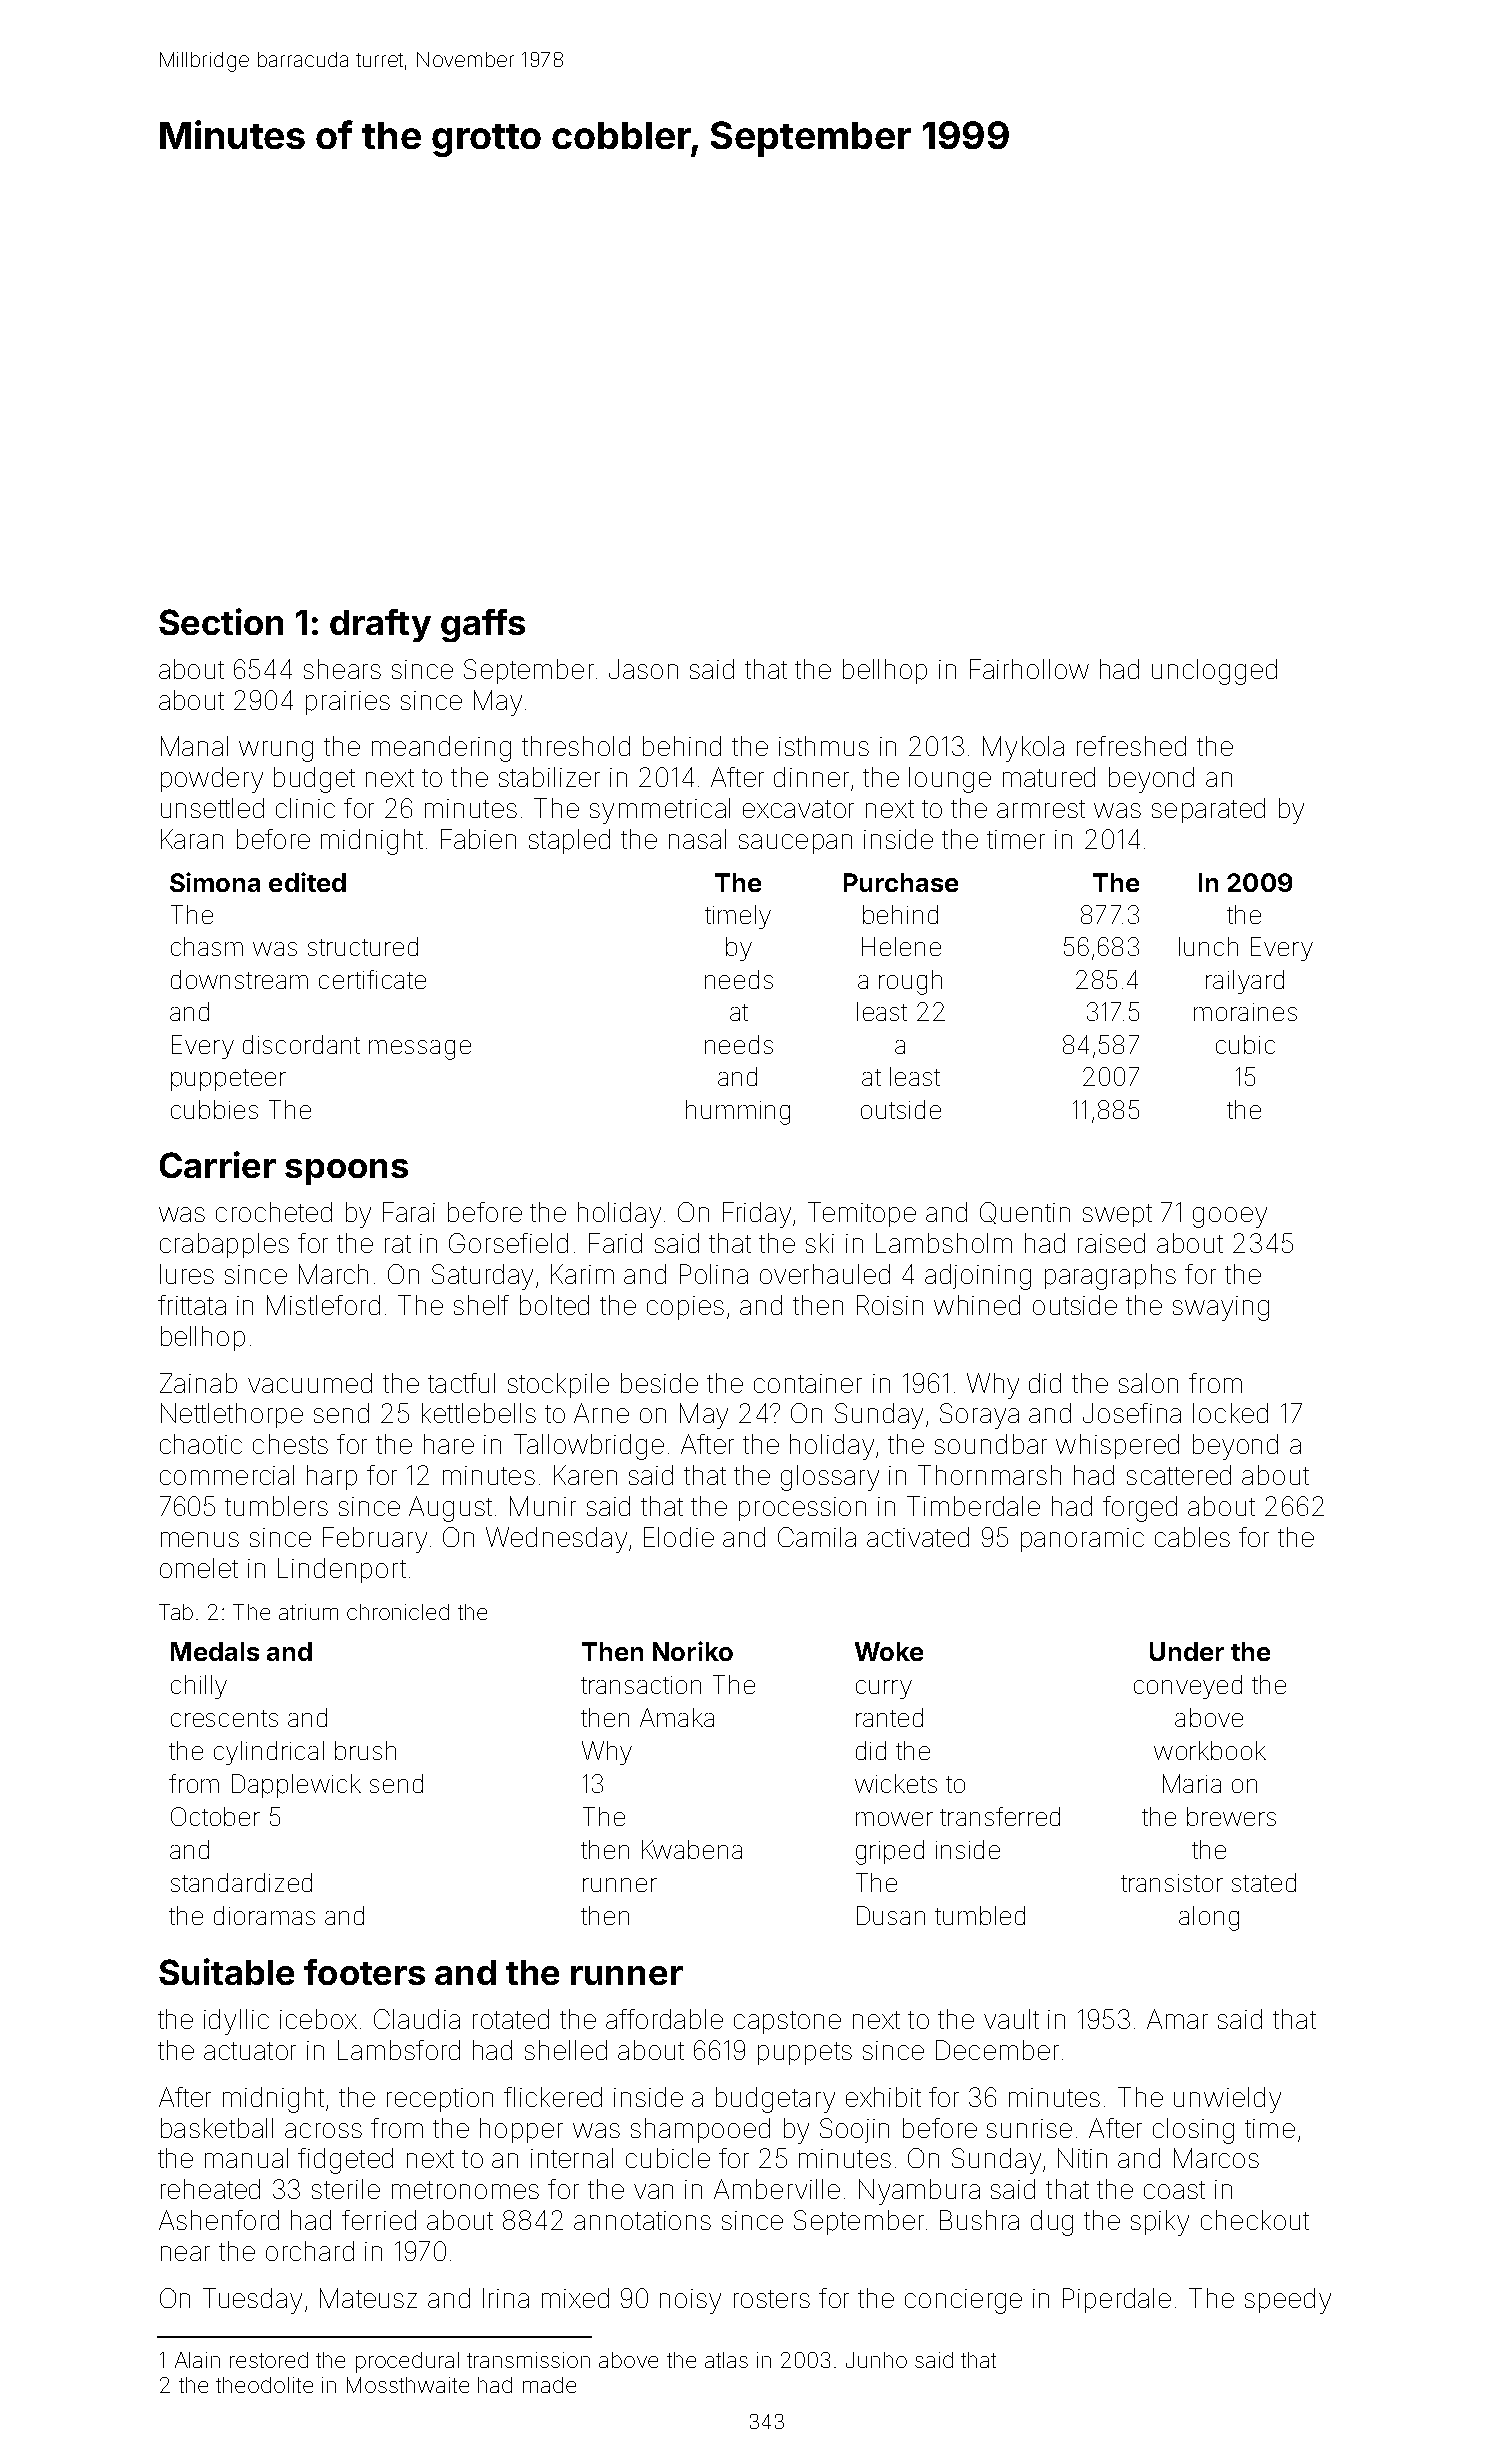 The height and width of the document is (2464, 1496). What do you see at coordinates (342, 1570) in the document?
I see `Lindenport` at bounding box center [342, 1570].
